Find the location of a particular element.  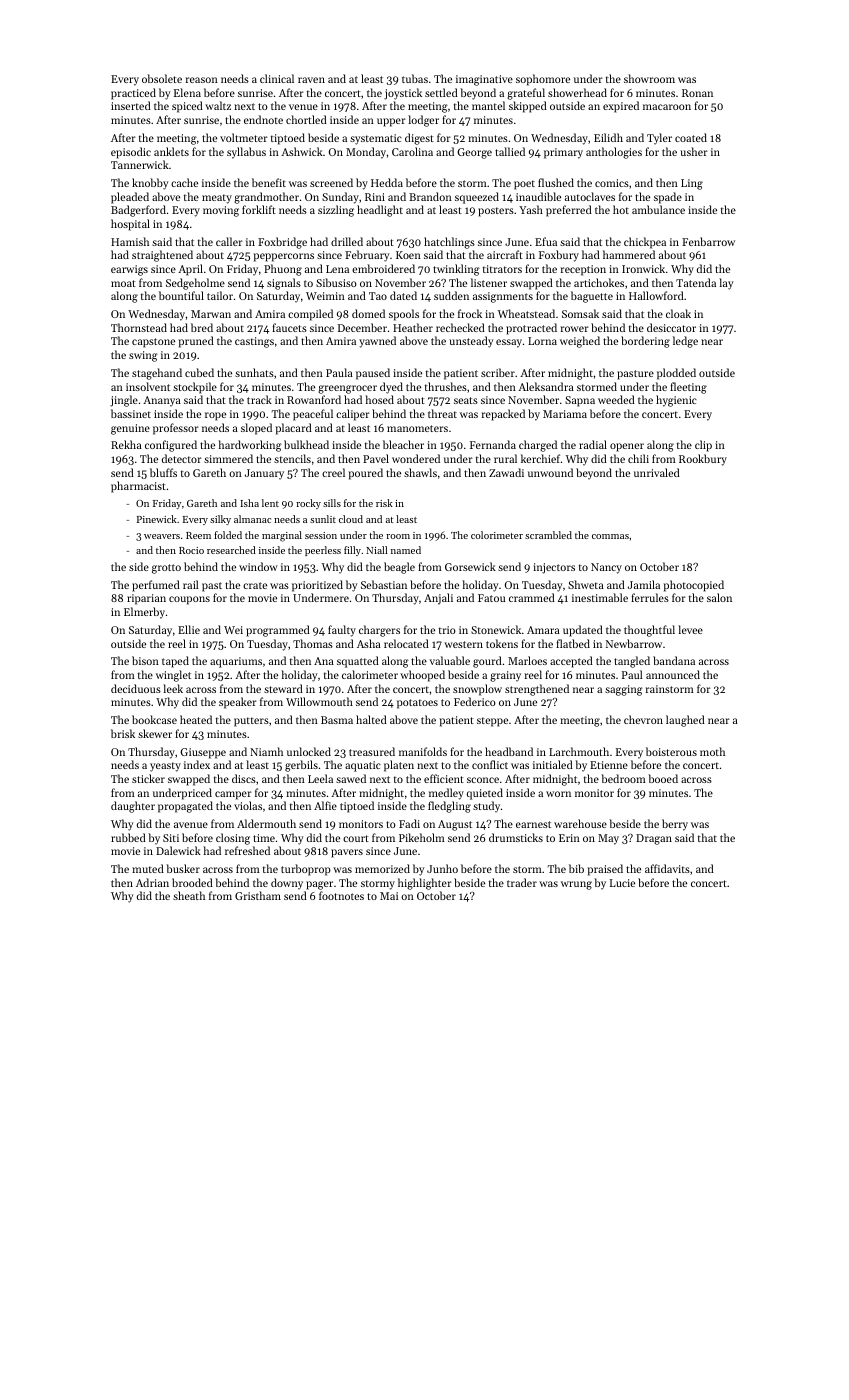

Ronan is located at coordinates (697, 93).
